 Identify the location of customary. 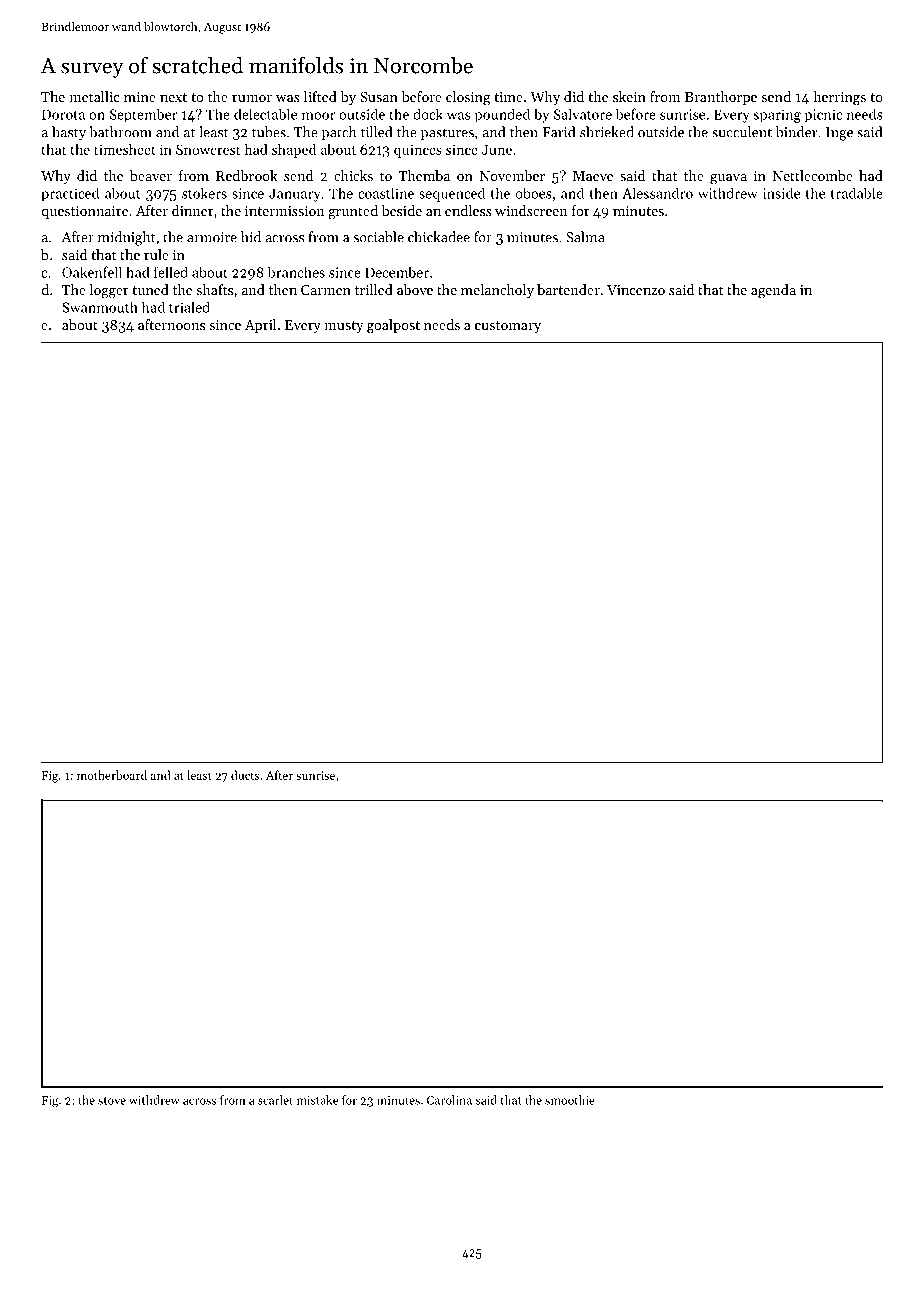
(508, 327).
